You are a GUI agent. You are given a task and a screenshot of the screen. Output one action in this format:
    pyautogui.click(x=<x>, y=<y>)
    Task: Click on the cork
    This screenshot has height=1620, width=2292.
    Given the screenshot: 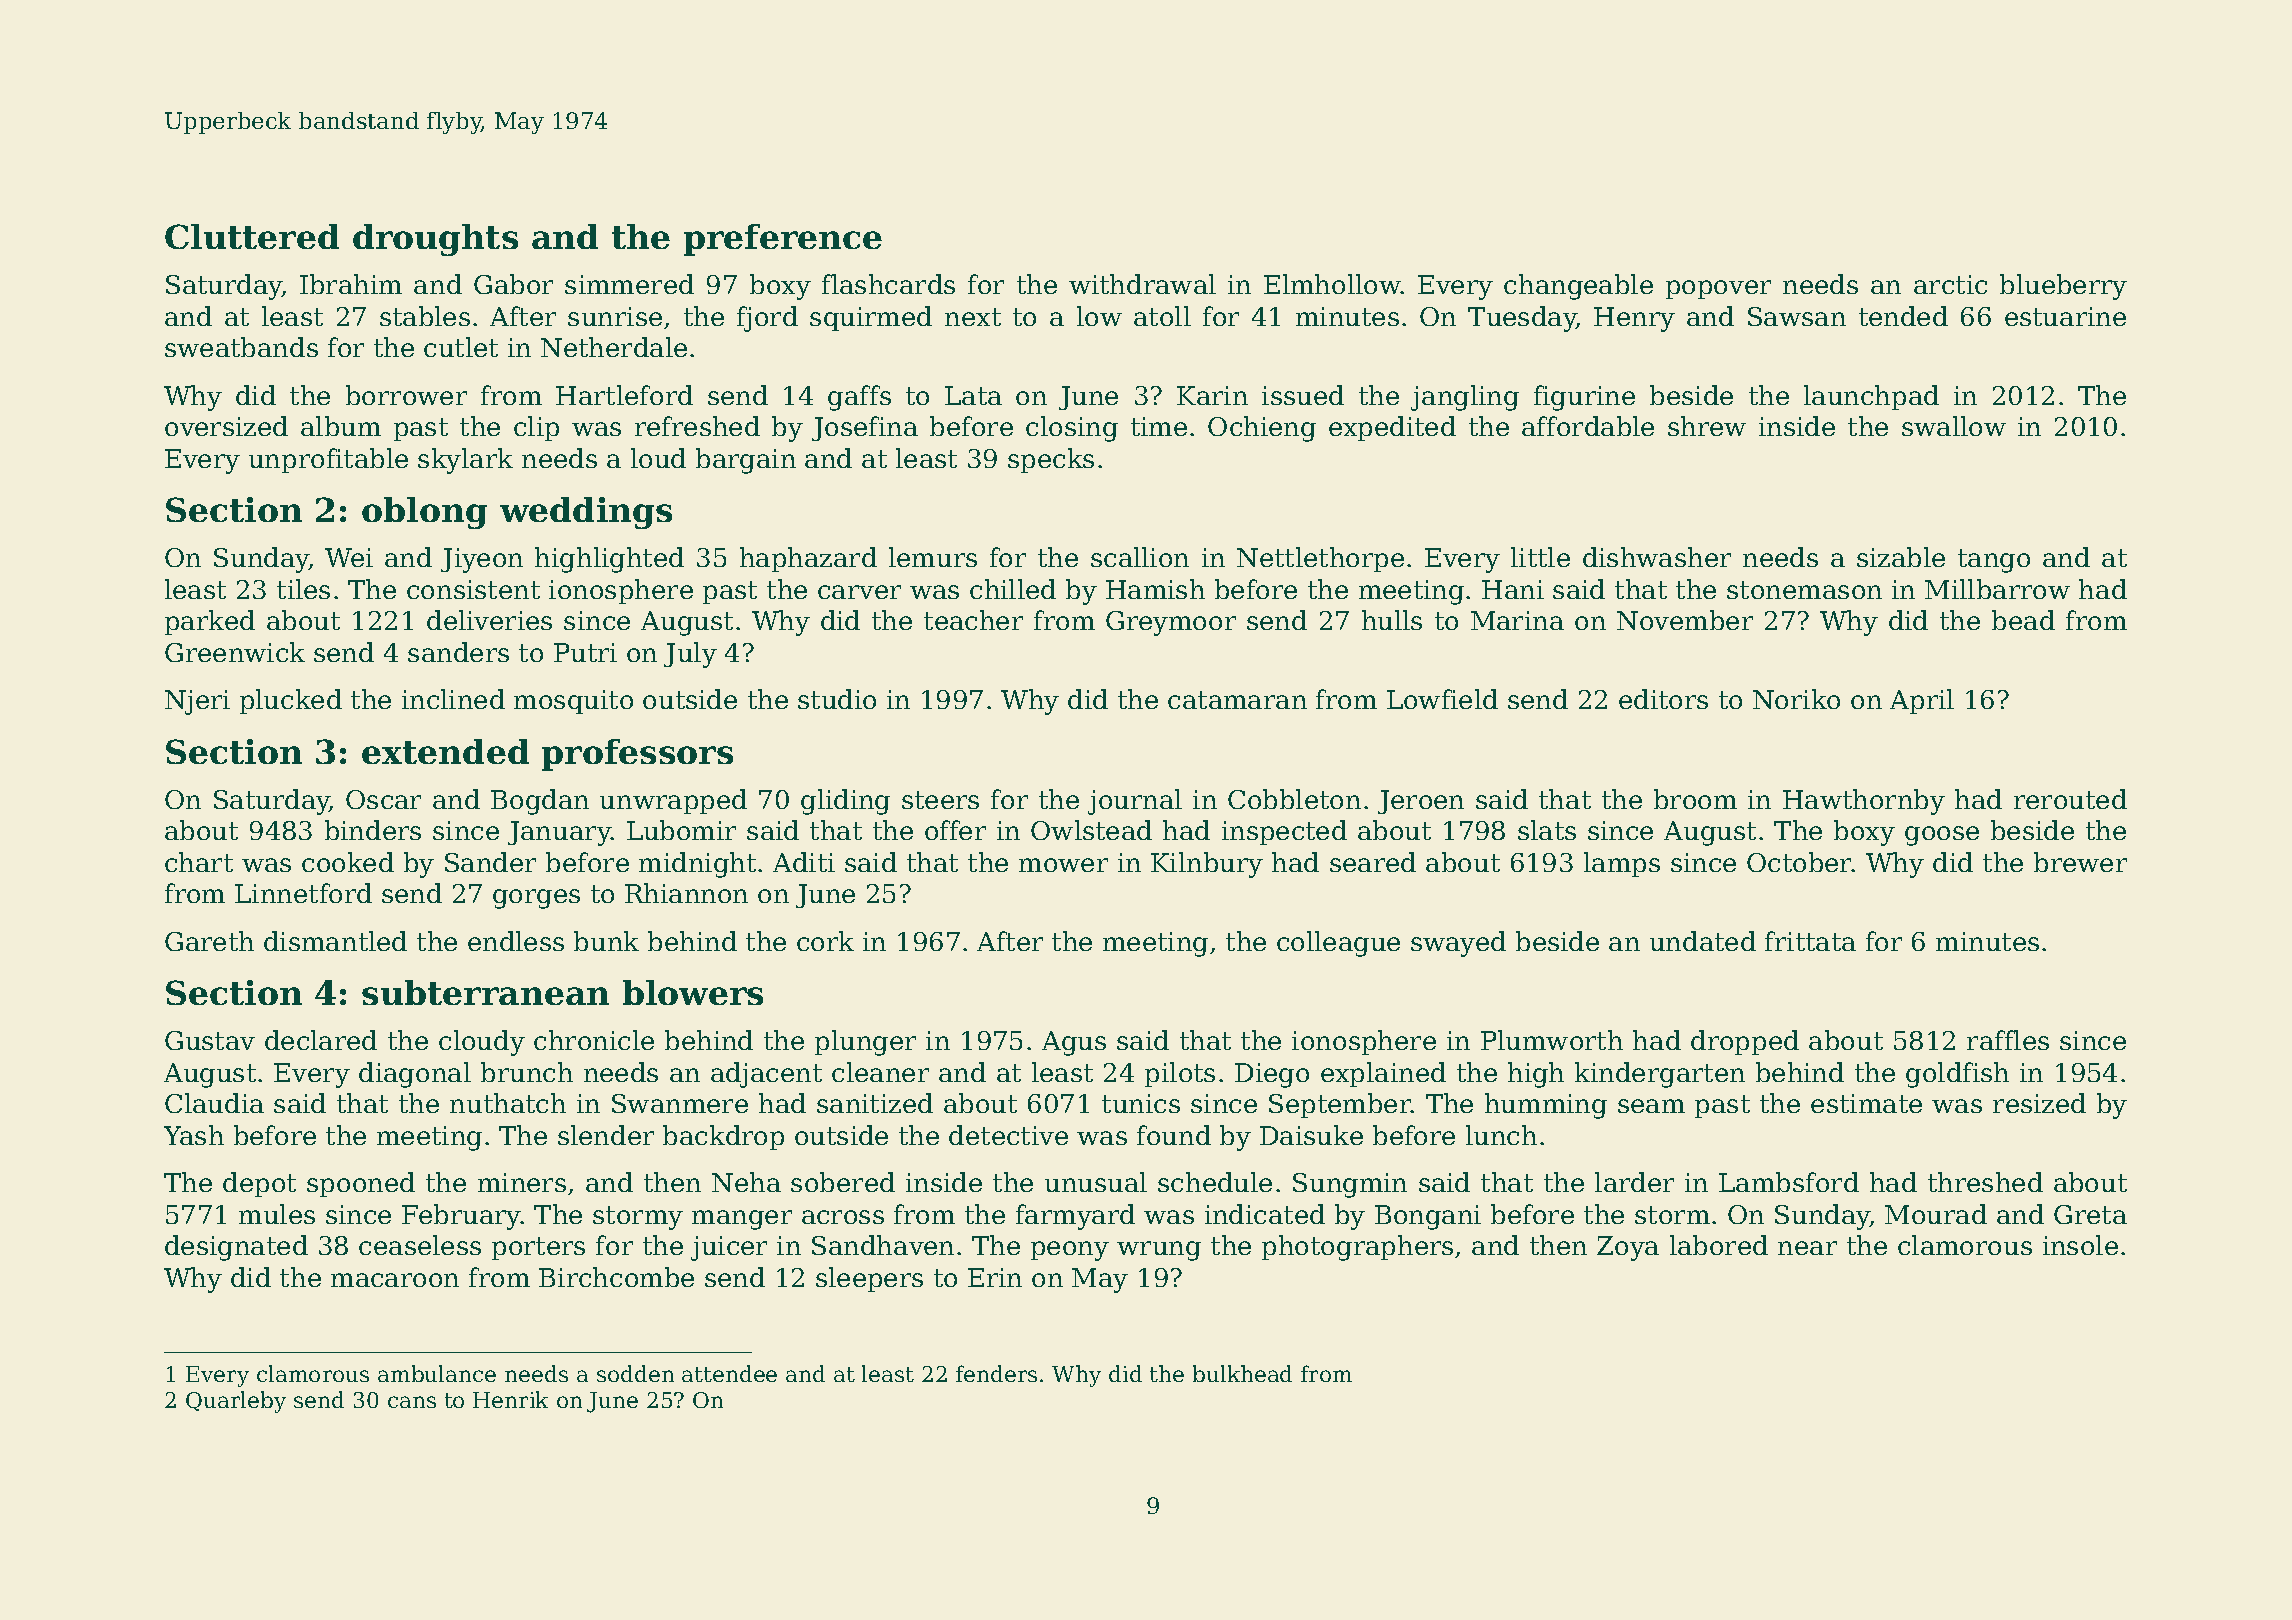 What is the action you would take?
    pyautogui.click(x=825, y=941)
